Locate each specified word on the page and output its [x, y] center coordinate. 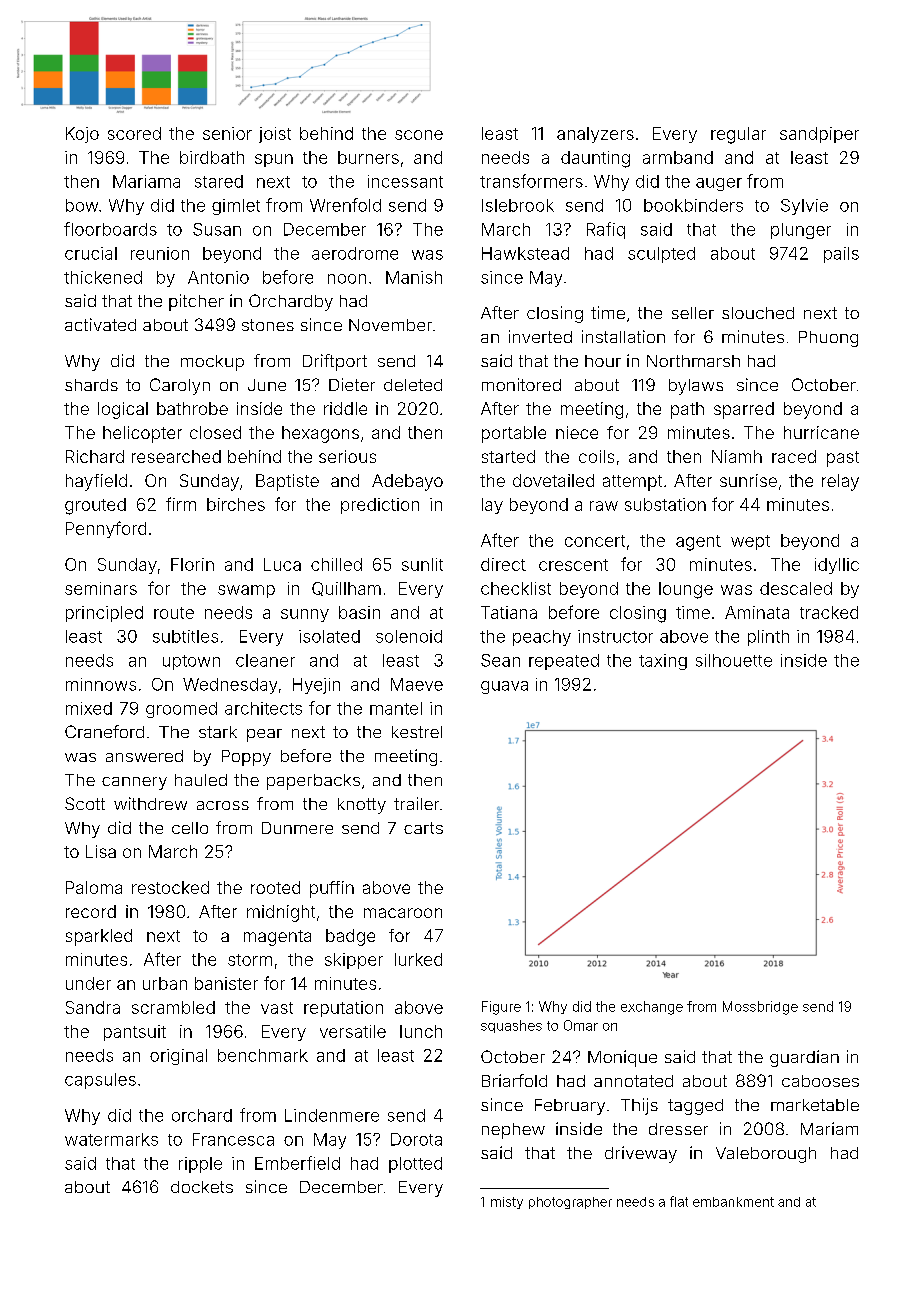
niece [577, 432]
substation [665, 504]
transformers [531, 181]
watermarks [111, 1139]
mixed [89, 708]
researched [176, 456]
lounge [686, 590]
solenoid [409, 636]
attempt [632, 483]
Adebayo [407, 482]
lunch [421, 1031]
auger [719, 184]
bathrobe [192, 408]
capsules [100, 1081]
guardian [804, 1058]
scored [134, 133]
